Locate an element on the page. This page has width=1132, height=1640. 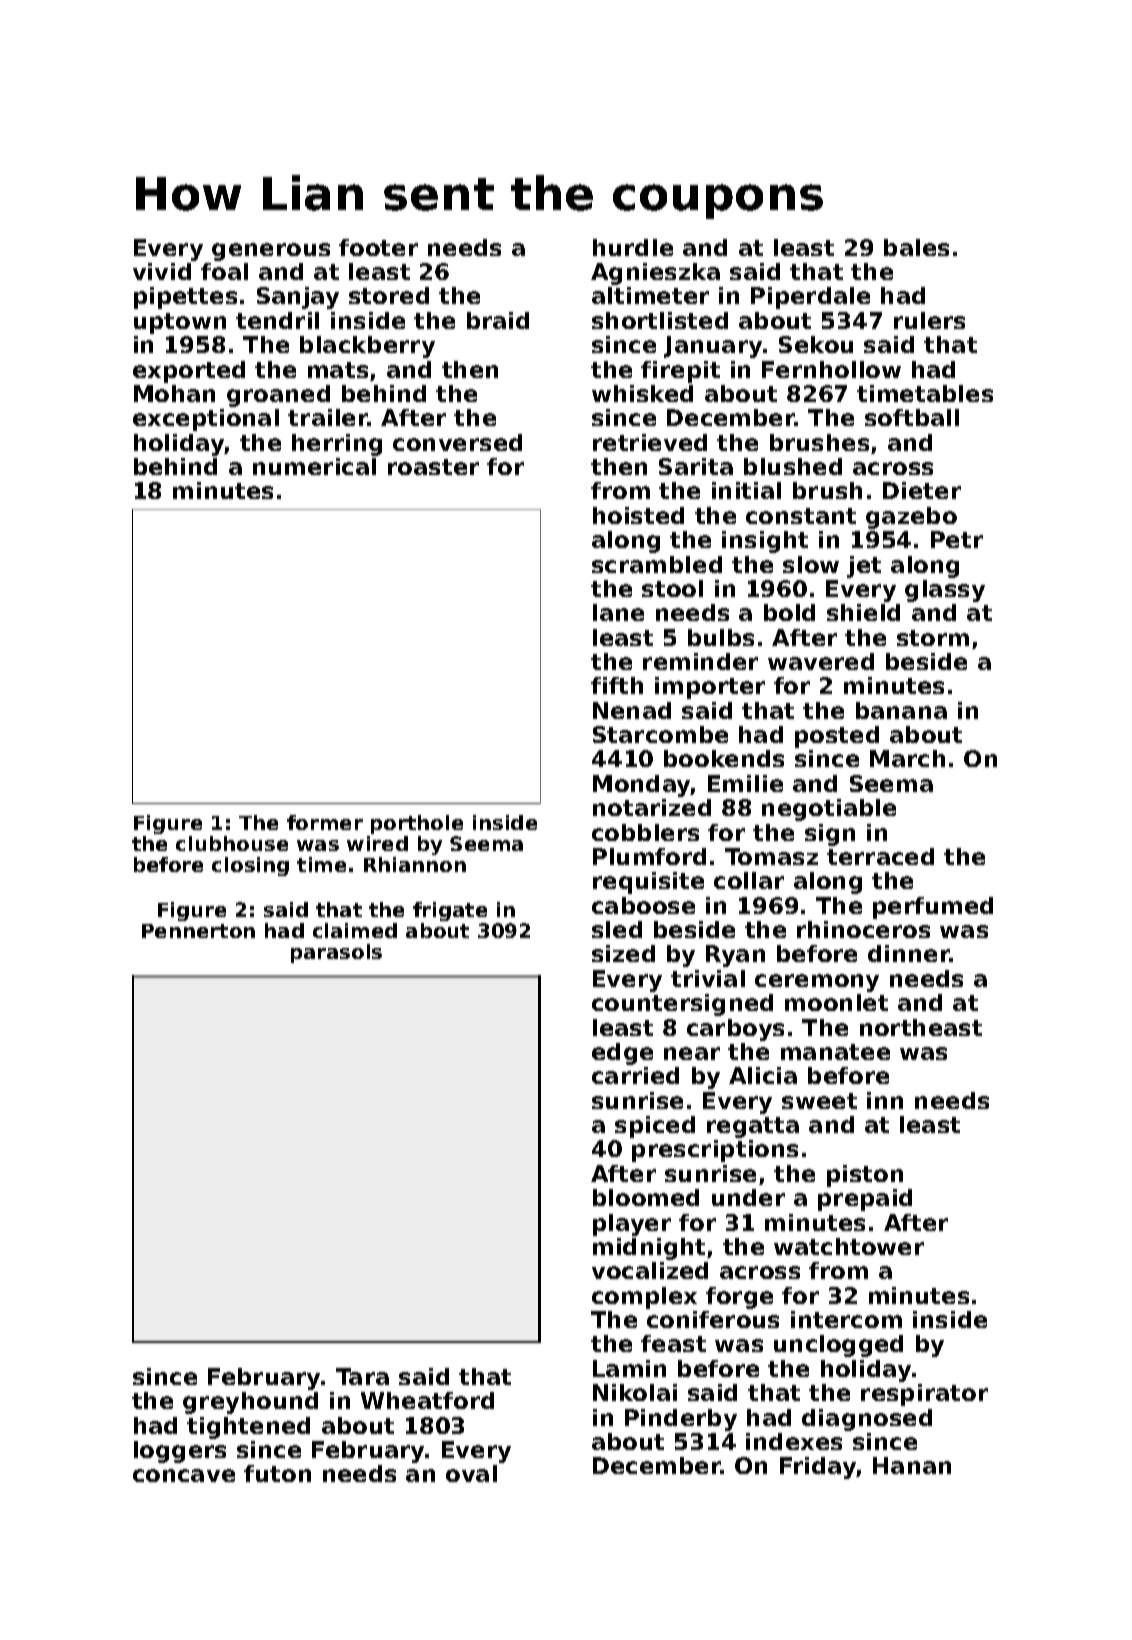
whisked is located at coordinates (642, 393).
